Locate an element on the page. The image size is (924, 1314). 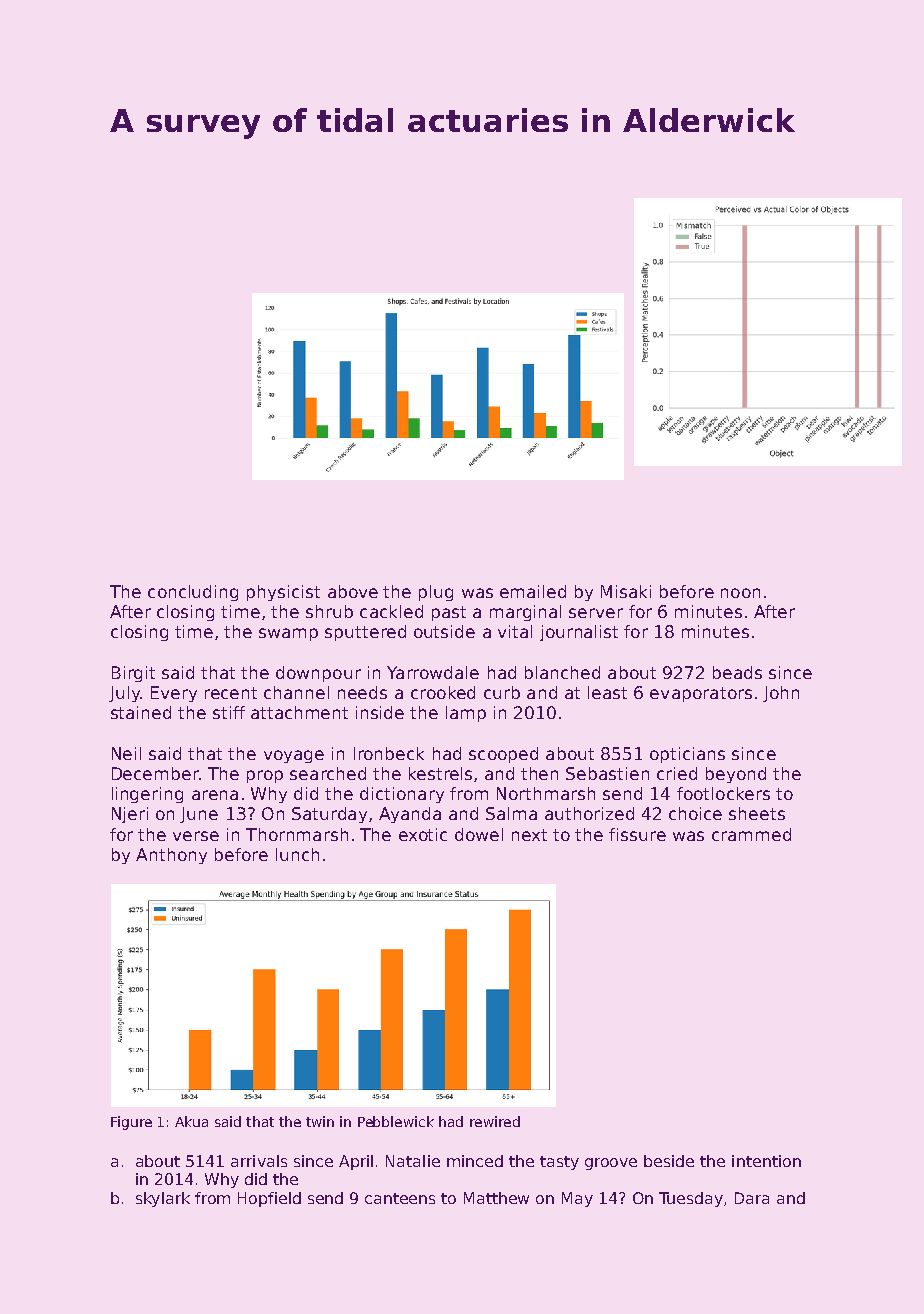
Birgit is located at coordinates (133, 674).
